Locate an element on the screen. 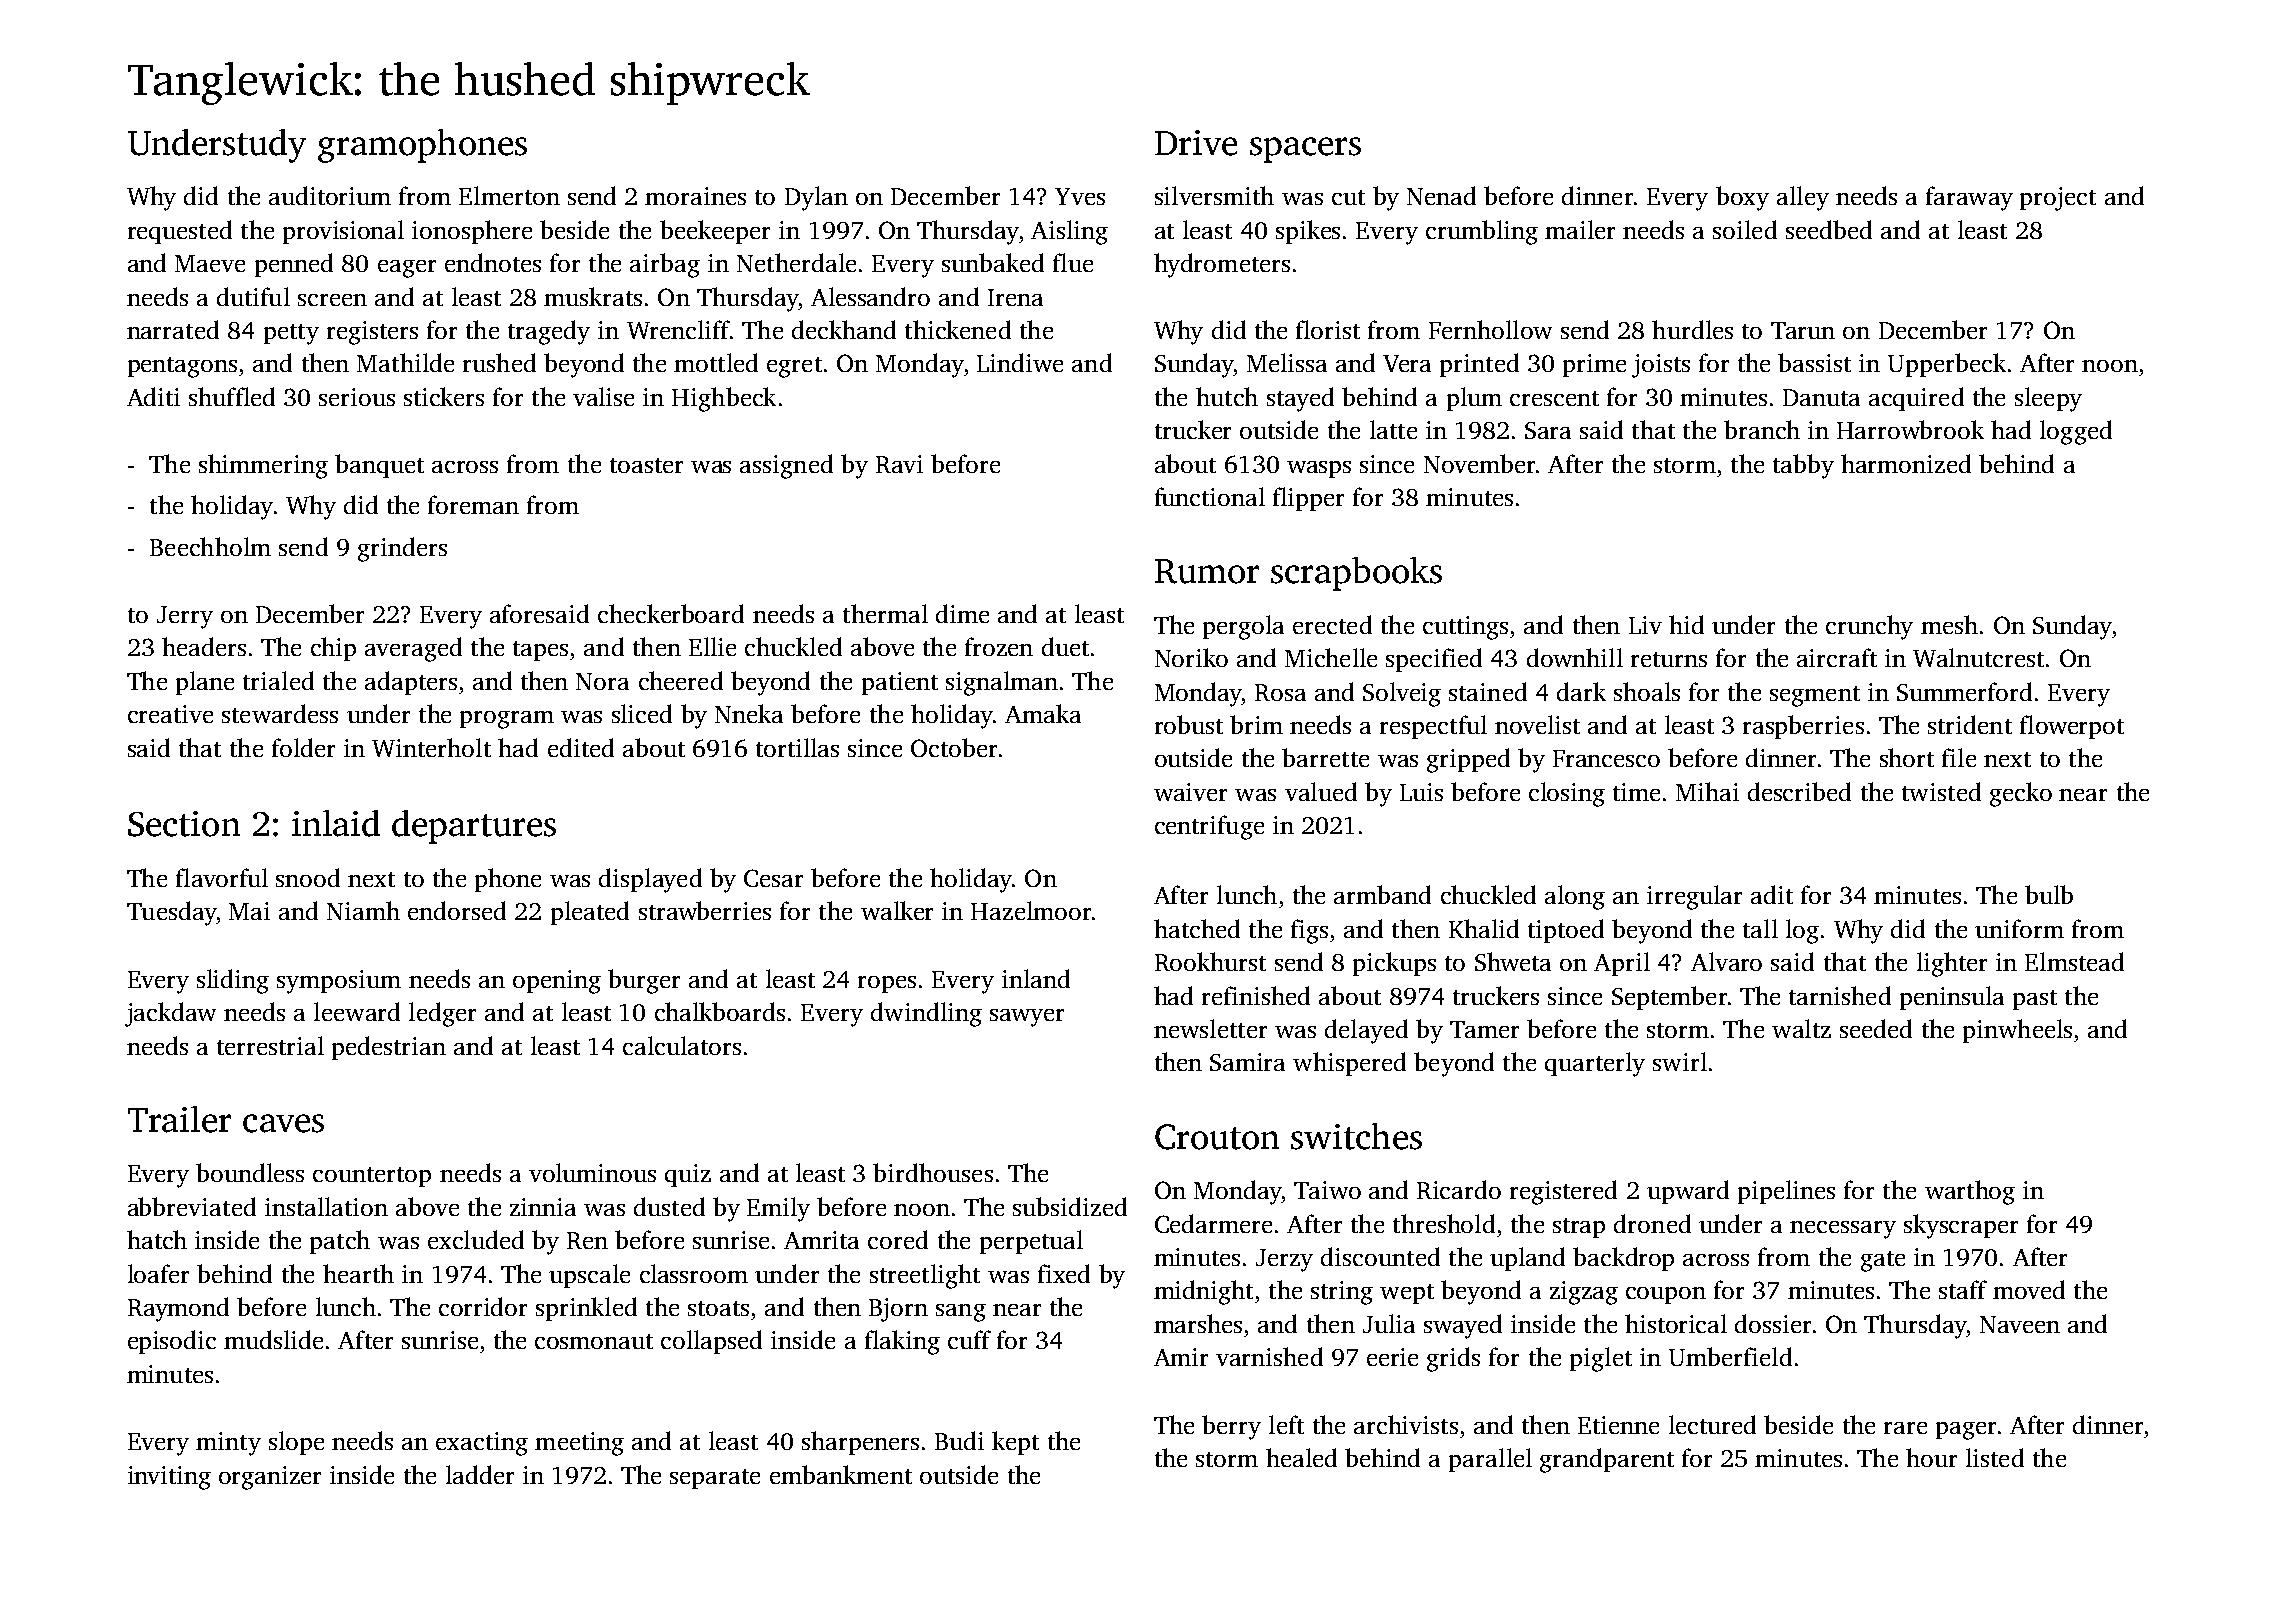 This screenshot has height=1614, width=2282. Elmstead is located at coordinates (2074, 961).
